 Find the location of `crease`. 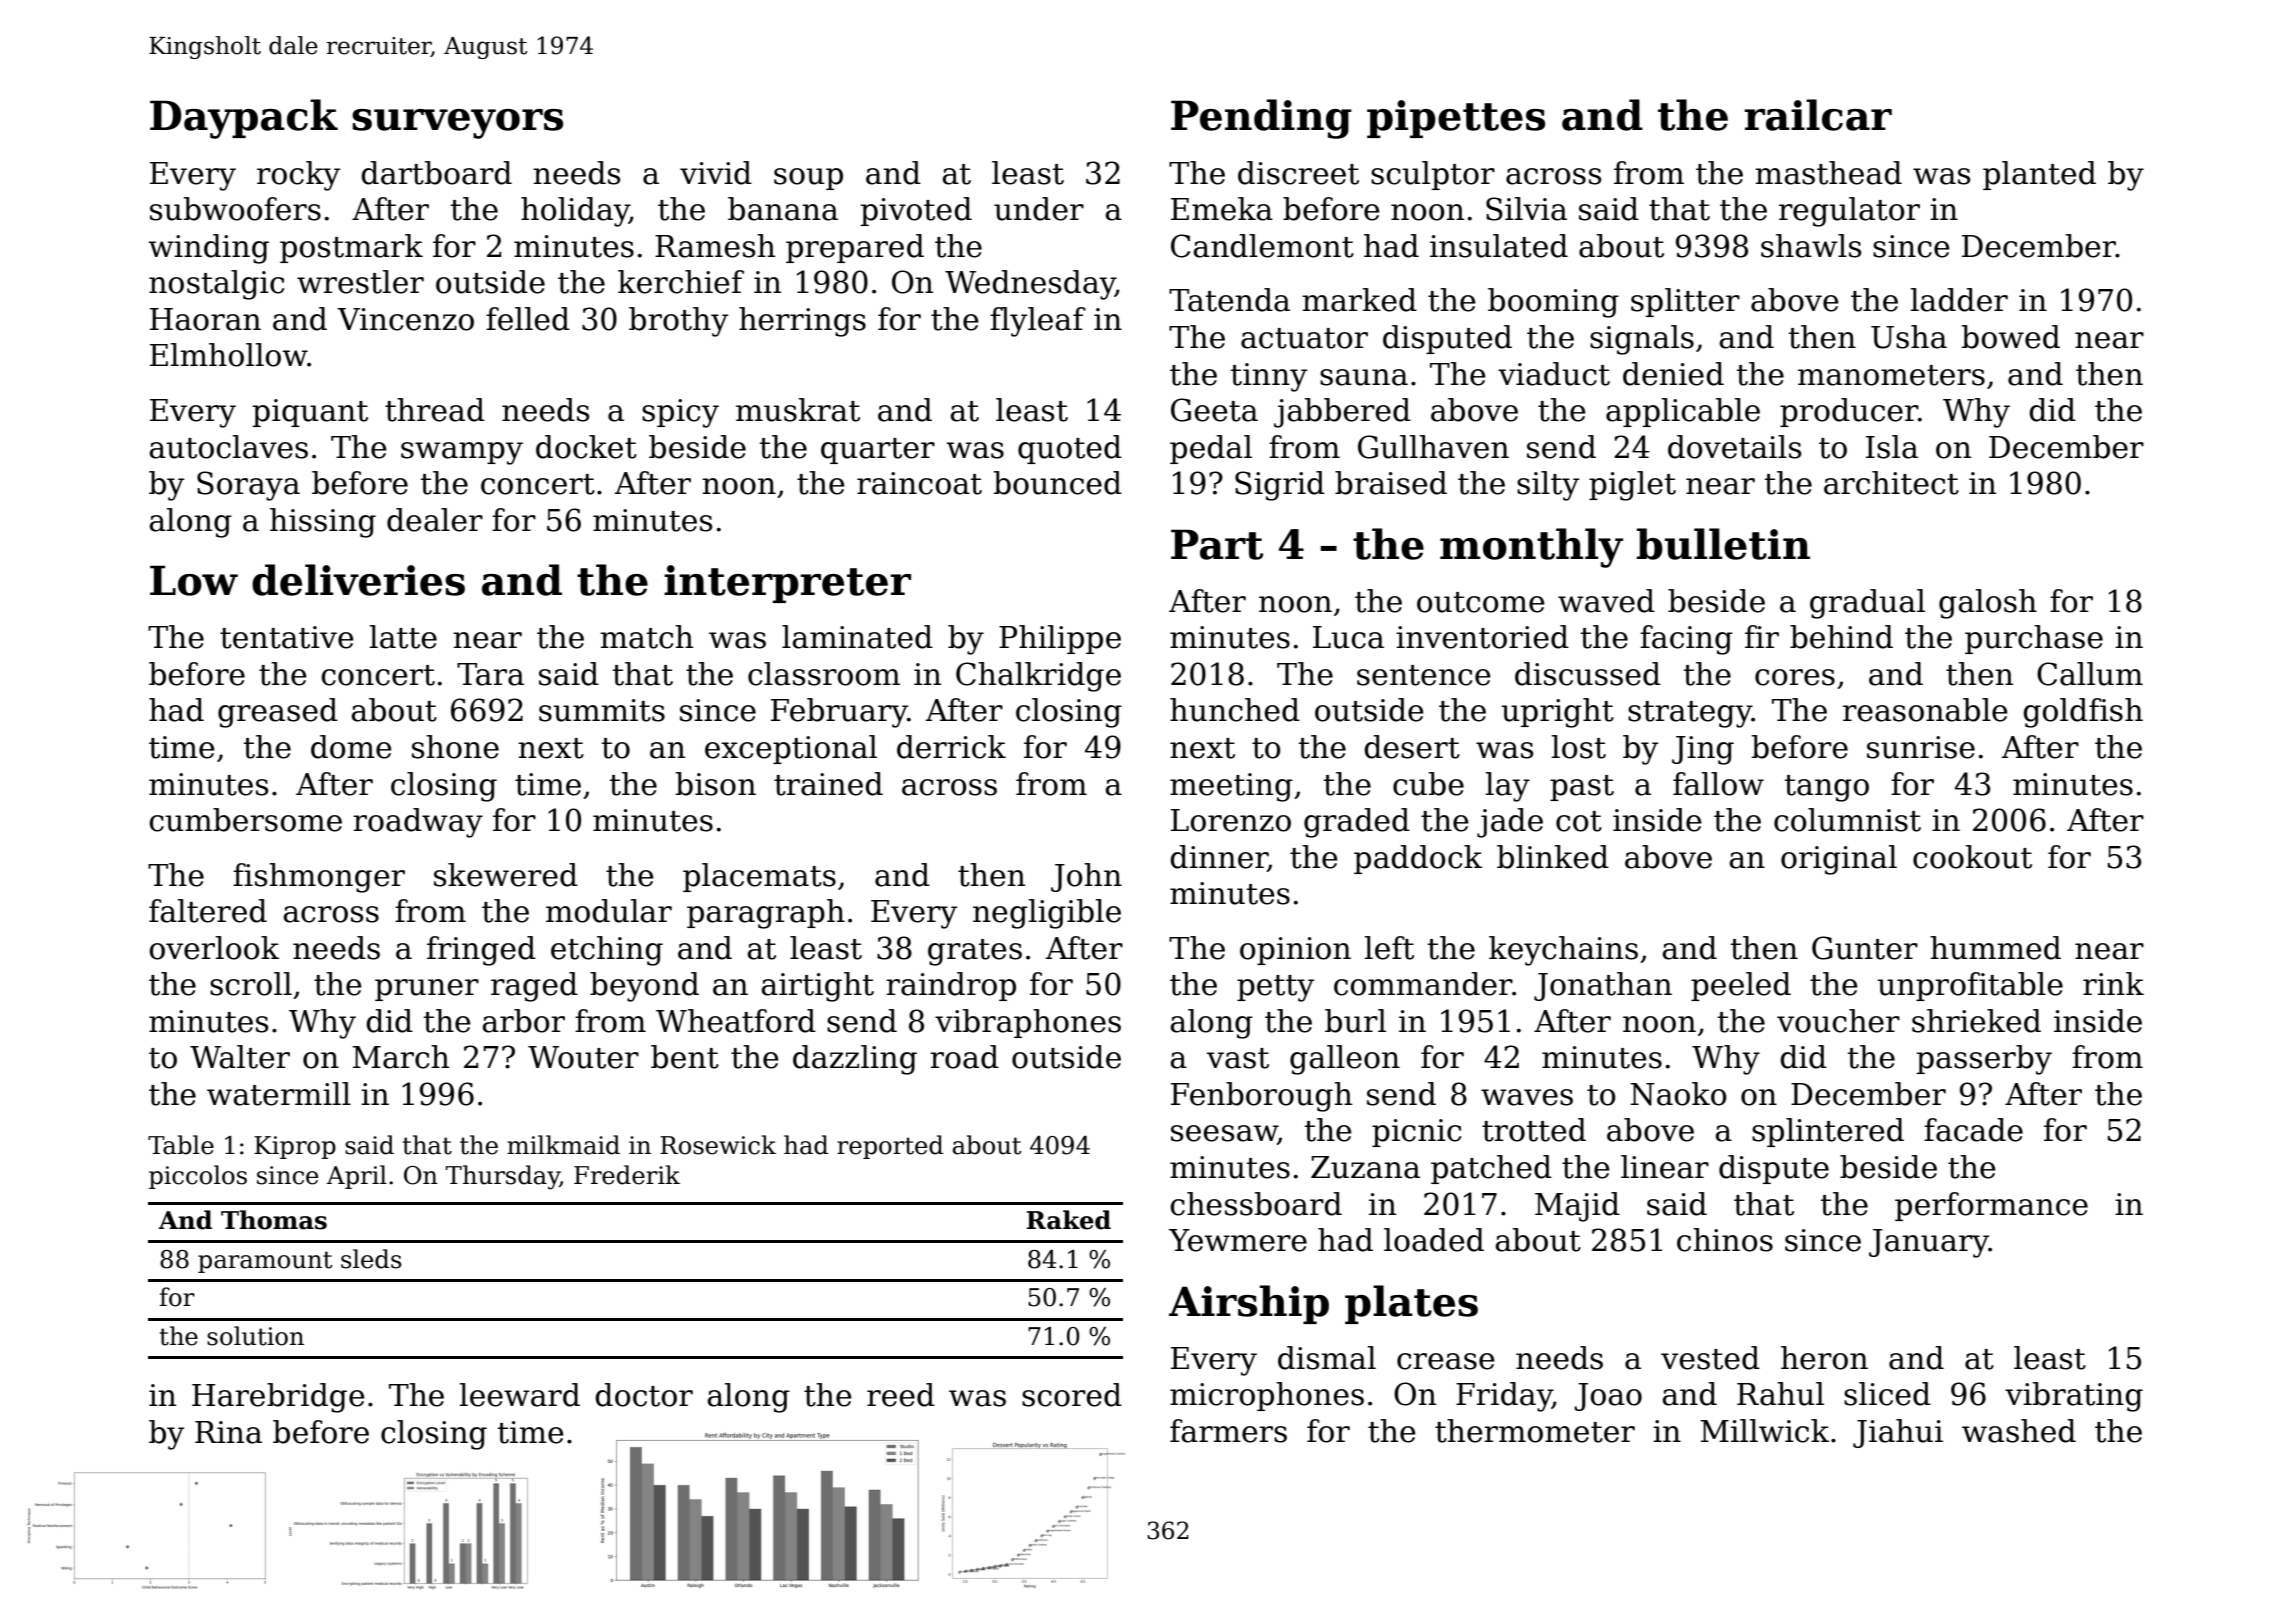

crease is located at coordinates (1446, 1361).
